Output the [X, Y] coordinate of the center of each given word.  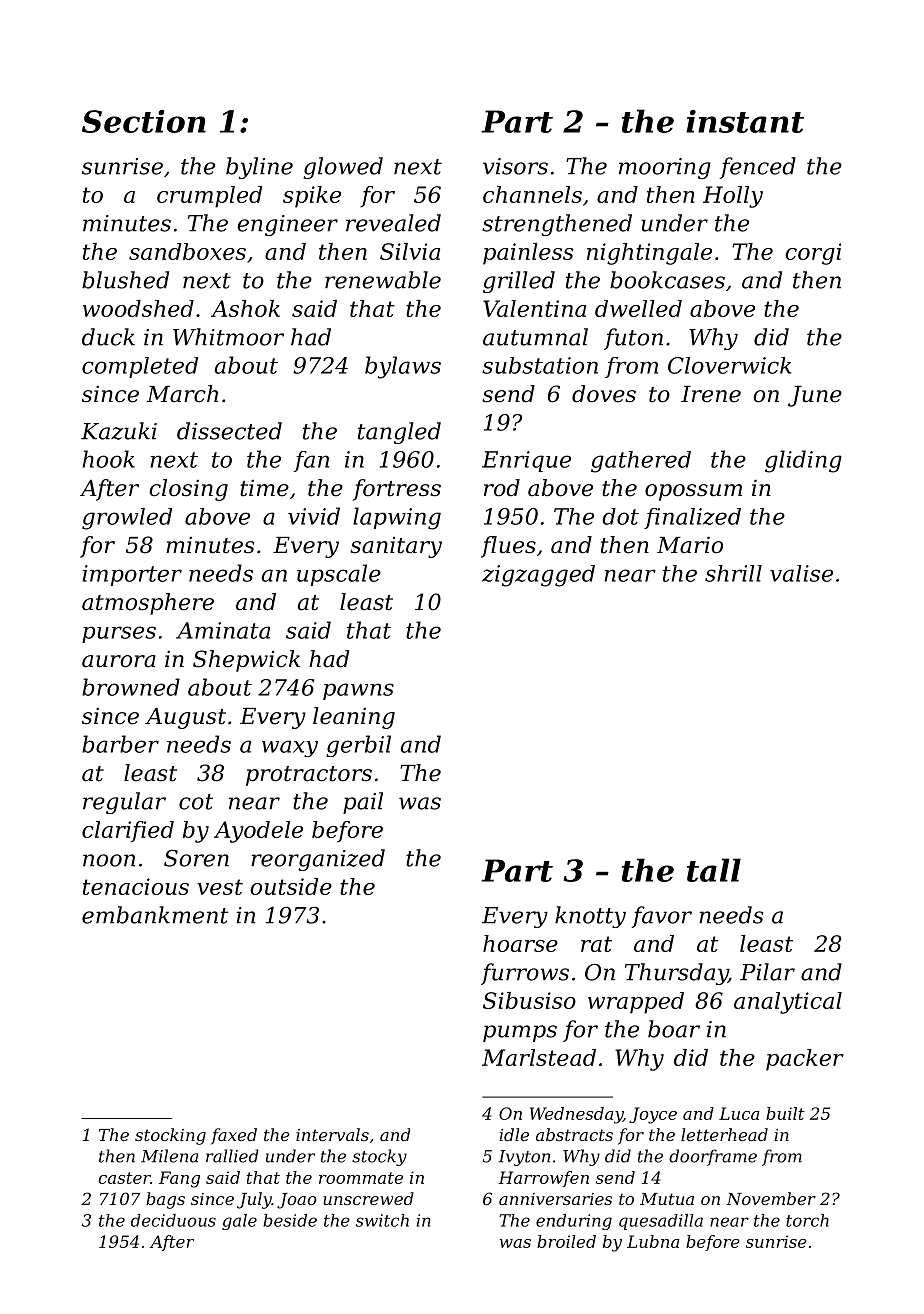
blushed [125, 280]
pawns [358, 691]
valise [801, 573]
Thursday [676, 974]
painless [528, 254]
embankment [155, 915]
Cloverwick [729, 365]
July [254, 1200]
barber [120, 744]
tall [714, 870]
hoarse [520, 943]
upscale [339, 575]
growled [127, 519]
